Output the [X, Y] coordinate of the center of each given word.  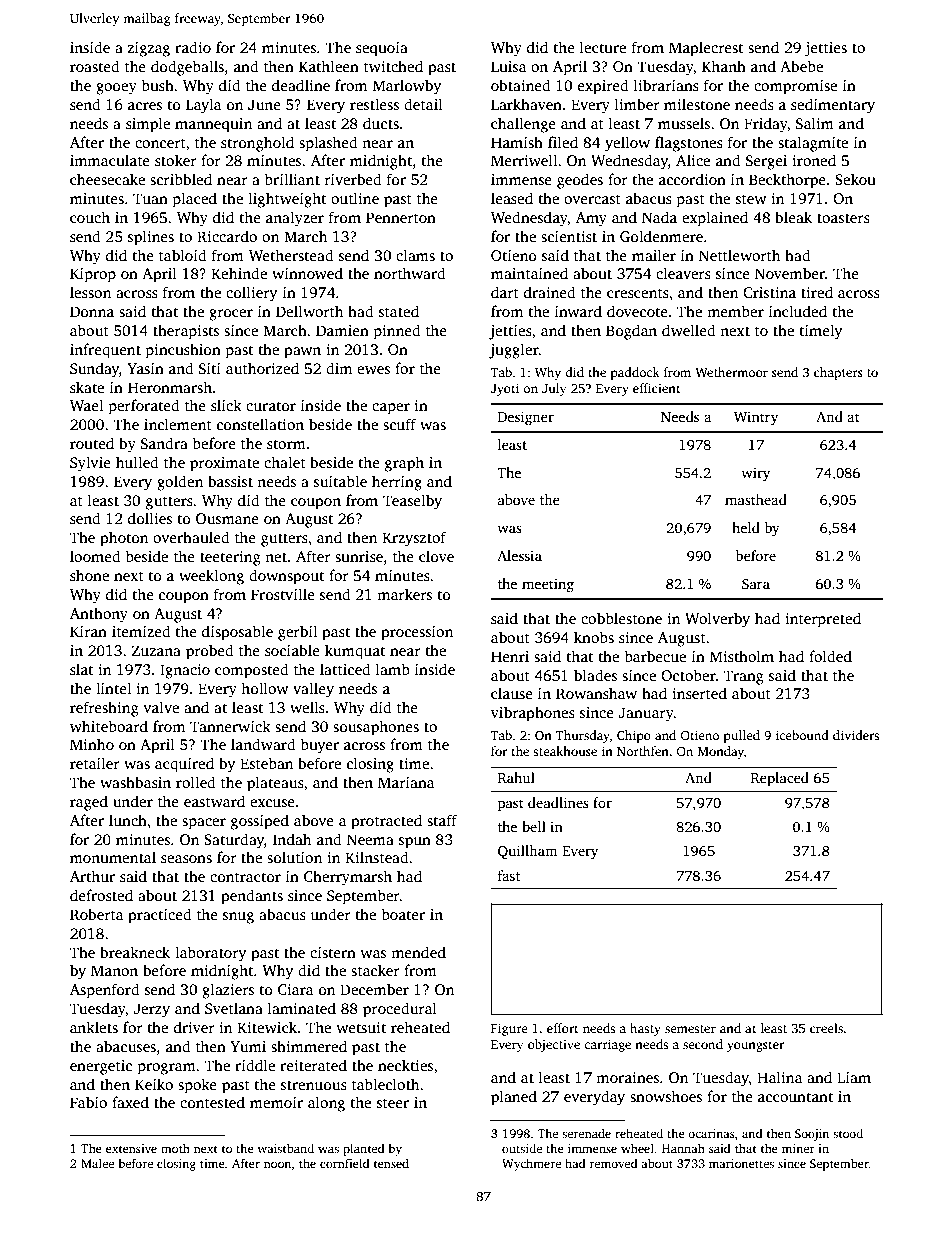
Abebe [801, 66]
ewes [373, 370]
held [746, 527]
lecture [603, 47]
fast [509, 875]
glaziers [228, 991]
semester [690, 1029]
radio [193, 47]
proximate [224, 464]
